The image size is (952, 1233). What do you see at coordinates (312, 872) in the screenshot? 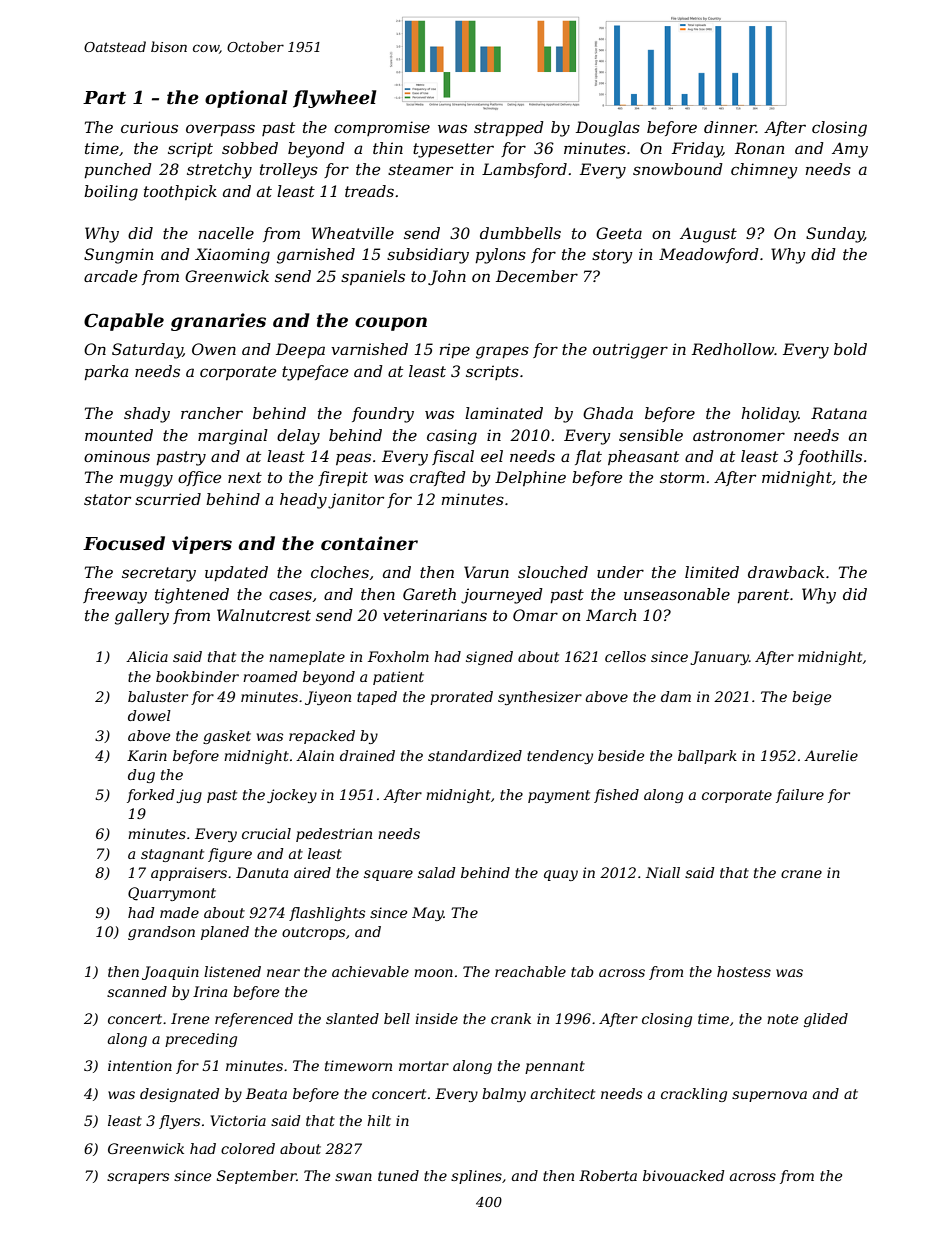
I see `aired` at bounding box center [312, 872].
